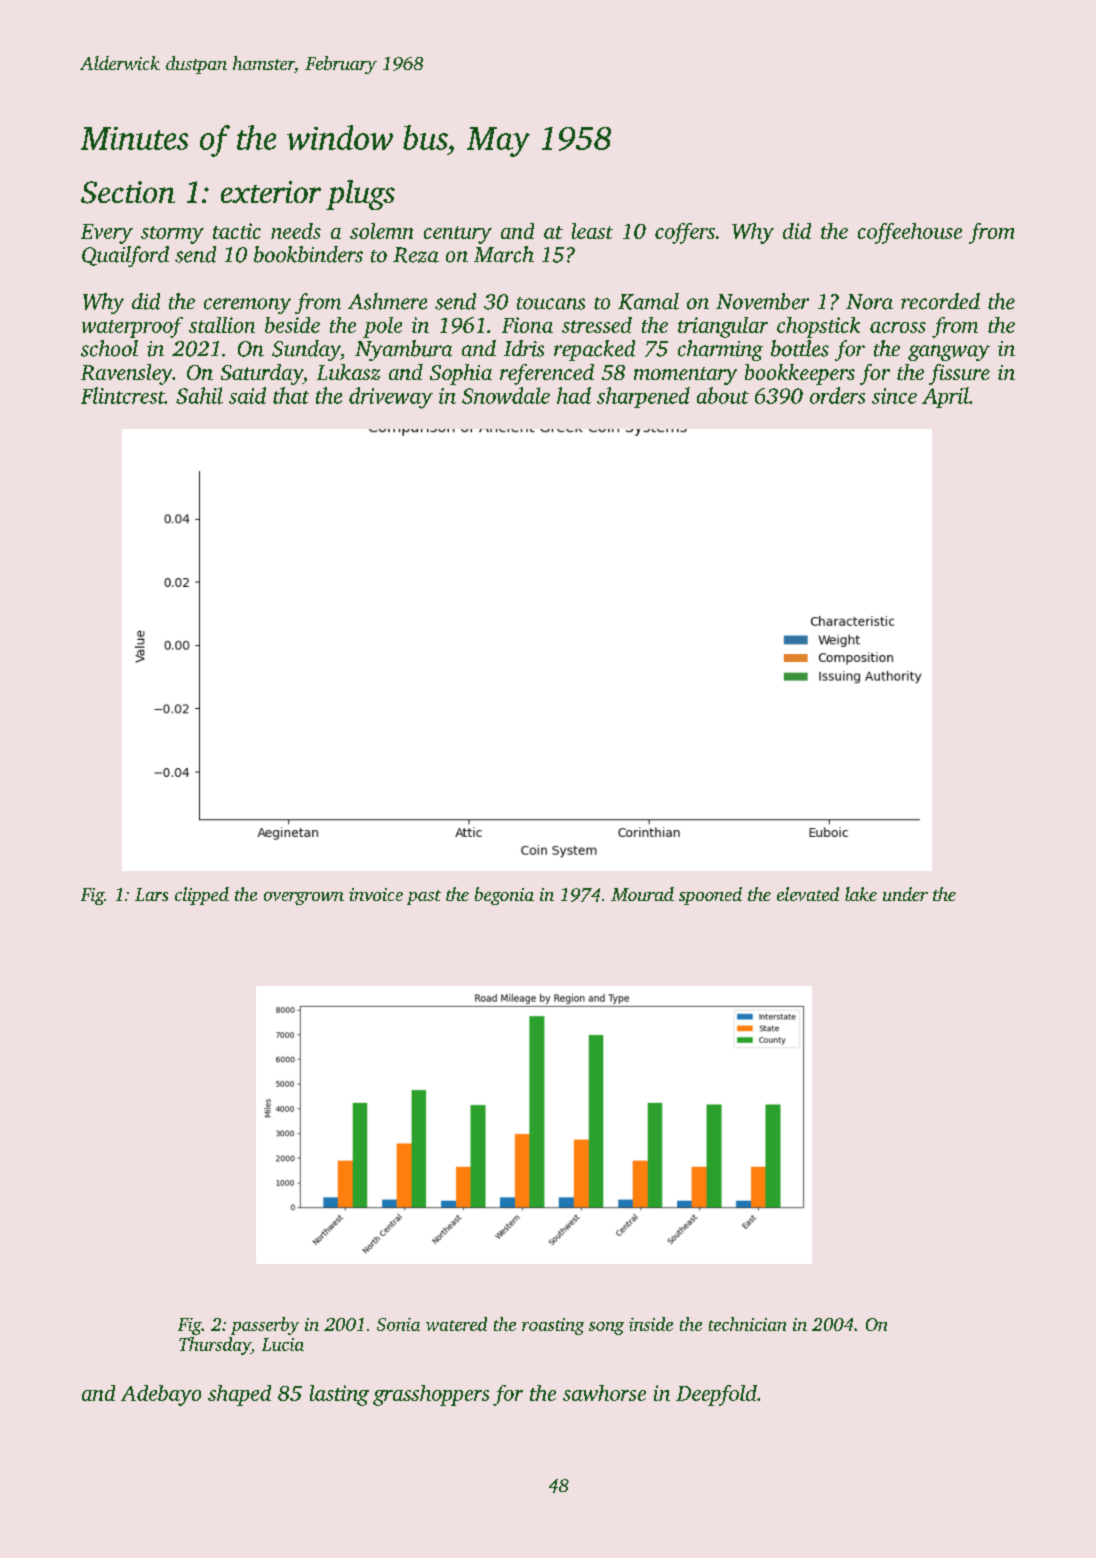 Image resolution: width=1096 pixels, height=1558 pixels. What do you see at coordinates (648, 301) in the screenshot?
I see `Kamal` at bounding box center [648, 301].
